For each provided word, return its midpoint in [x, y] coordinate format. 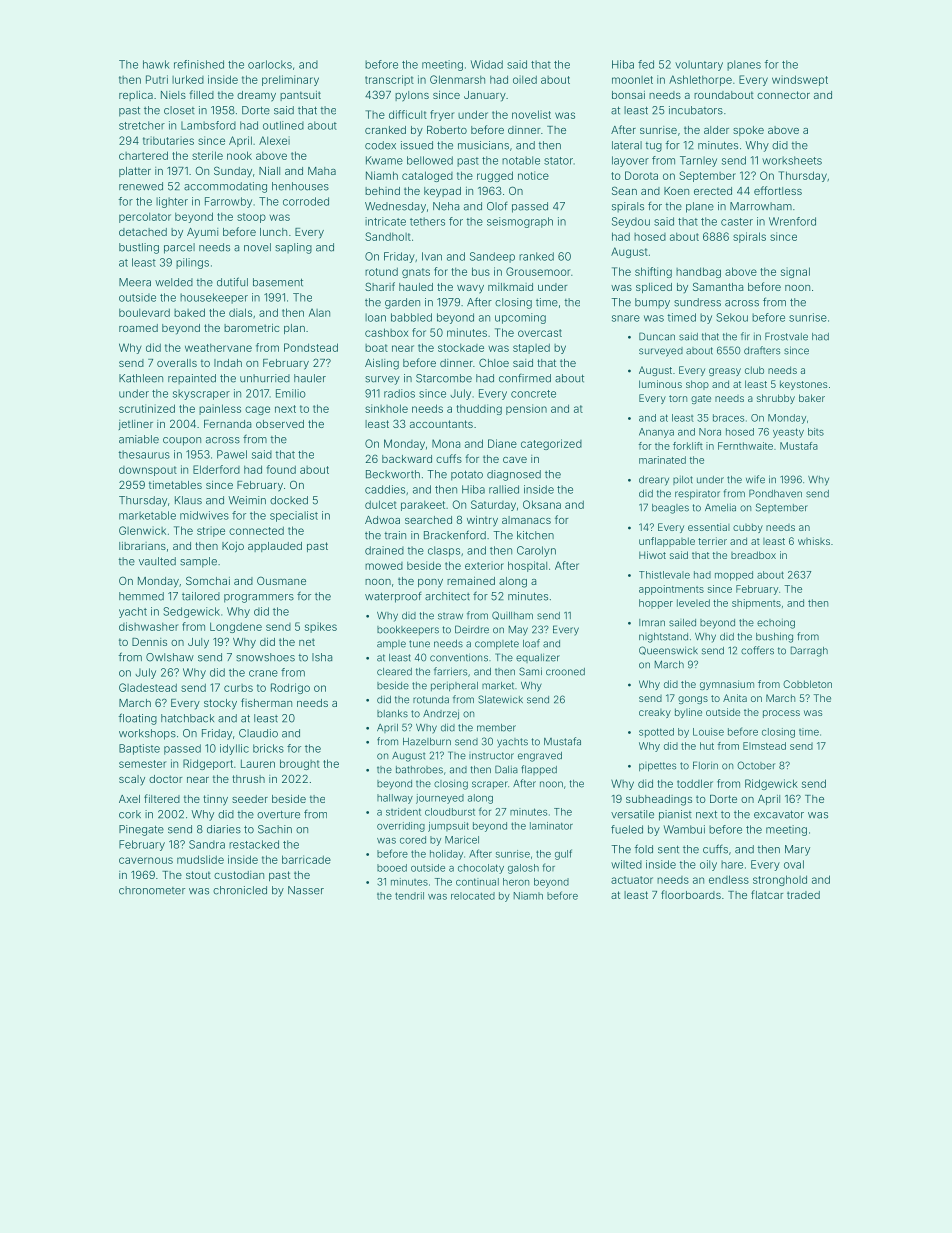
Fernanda [227, 424]
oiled [525, 79]
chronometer [152, 890]
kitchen [535, 535]
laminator [551, 826]
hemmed [141, 596]
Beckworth [393, 474]
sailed [682, 623]
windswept [800, 80]
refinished [199, 64]
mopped [734, 576]
